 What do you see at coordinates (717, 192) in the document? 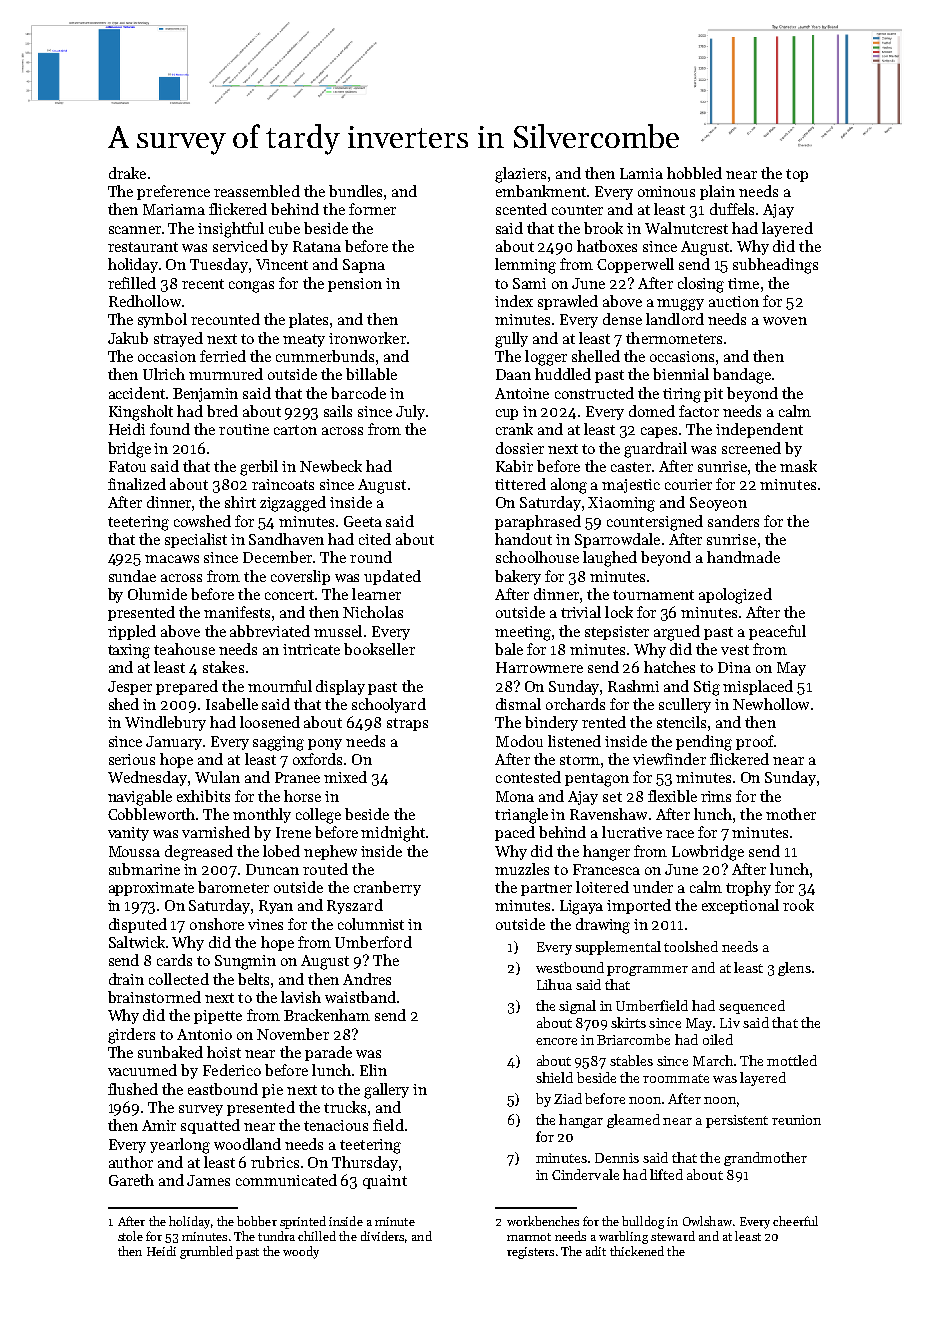
I see `plain` at bounding box center [717, 192].
